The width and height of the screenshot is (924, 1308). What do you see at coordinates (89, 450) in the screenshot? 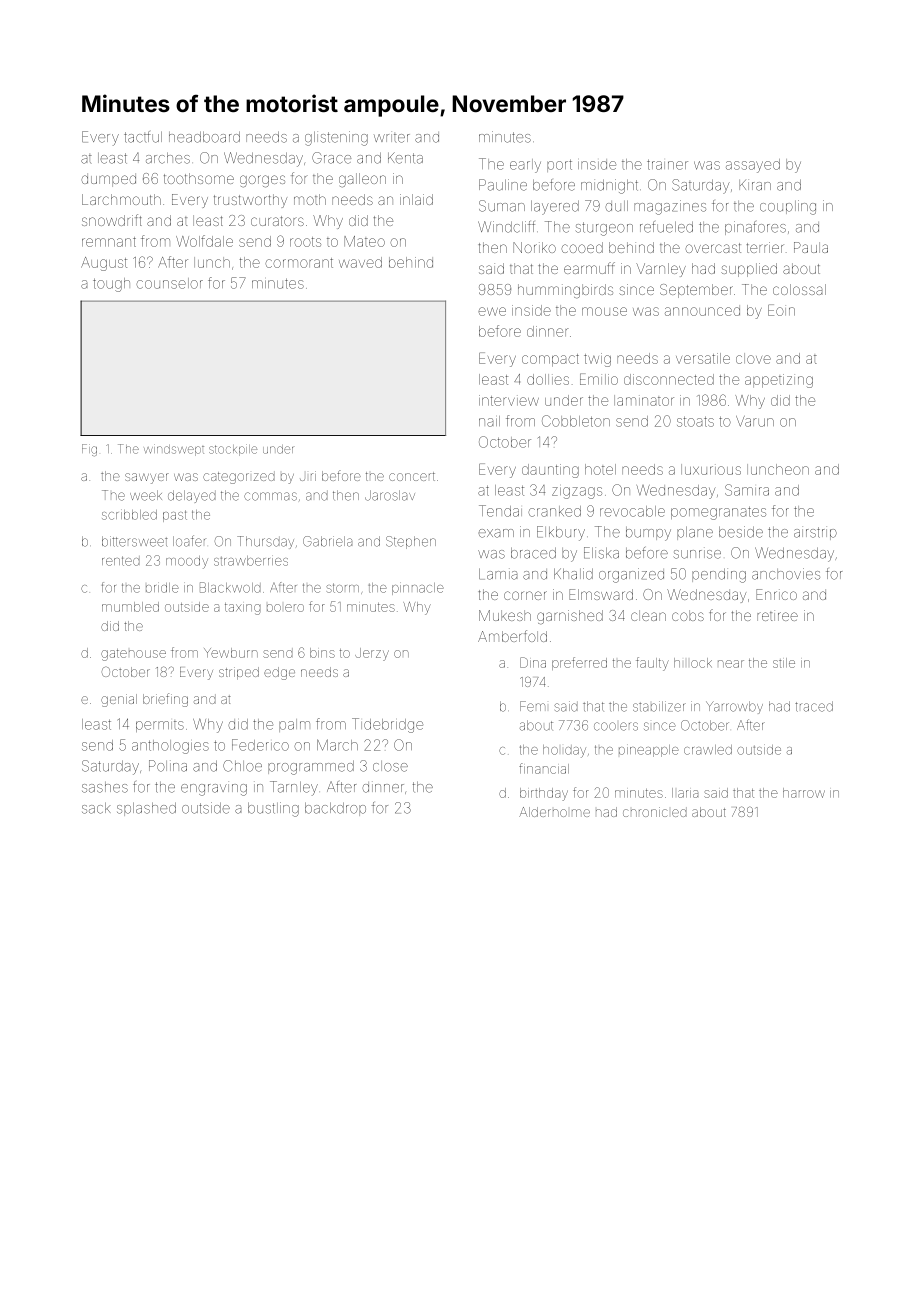
I see `Fig` at bounding box center [89, 450].
